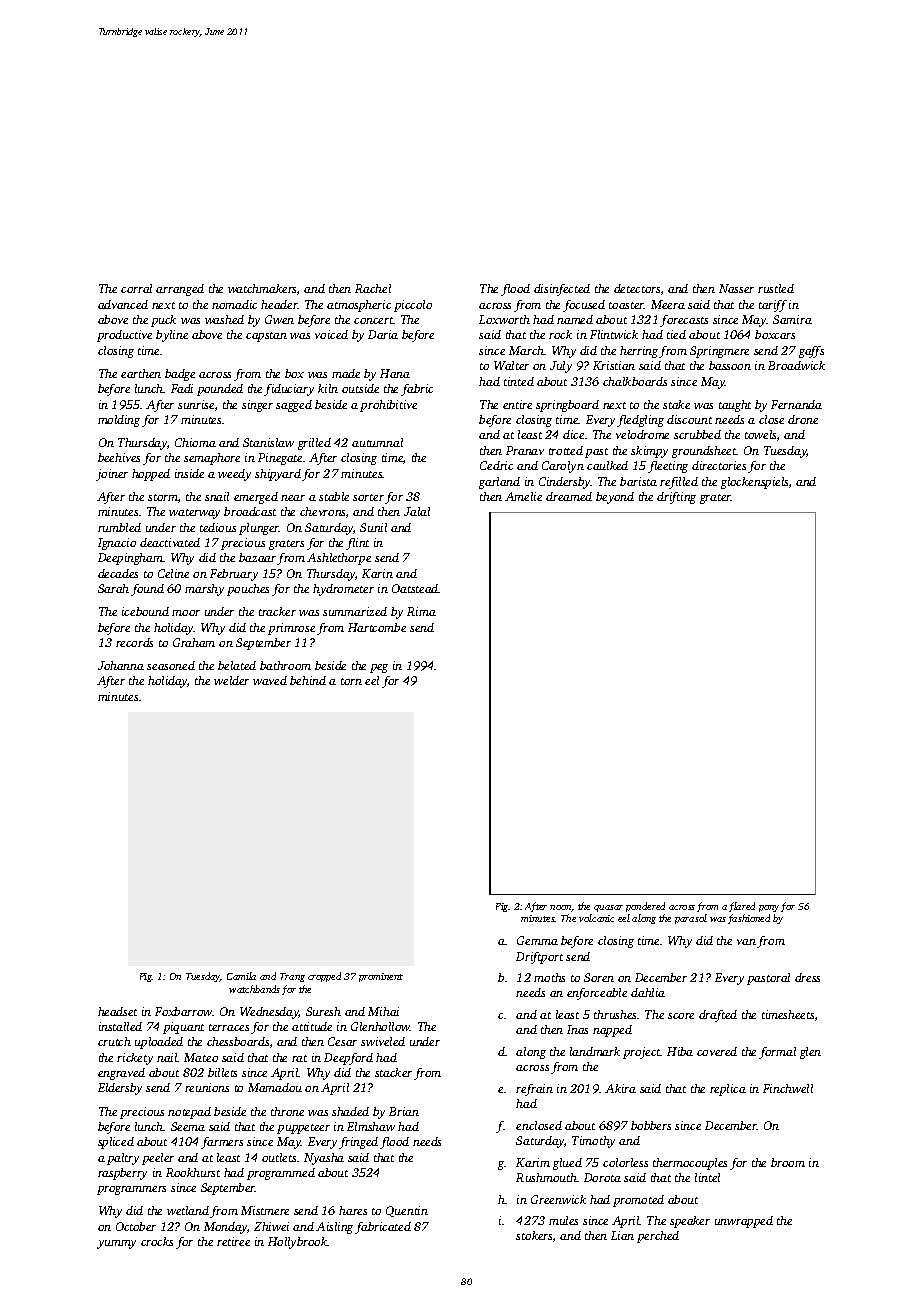 Image resolution: width=924 pixels, height=1308 pixels. What do you see at coordinates (119, 527) in the screenshot?
I see `rumbled` at bounding box center [119, 527].
